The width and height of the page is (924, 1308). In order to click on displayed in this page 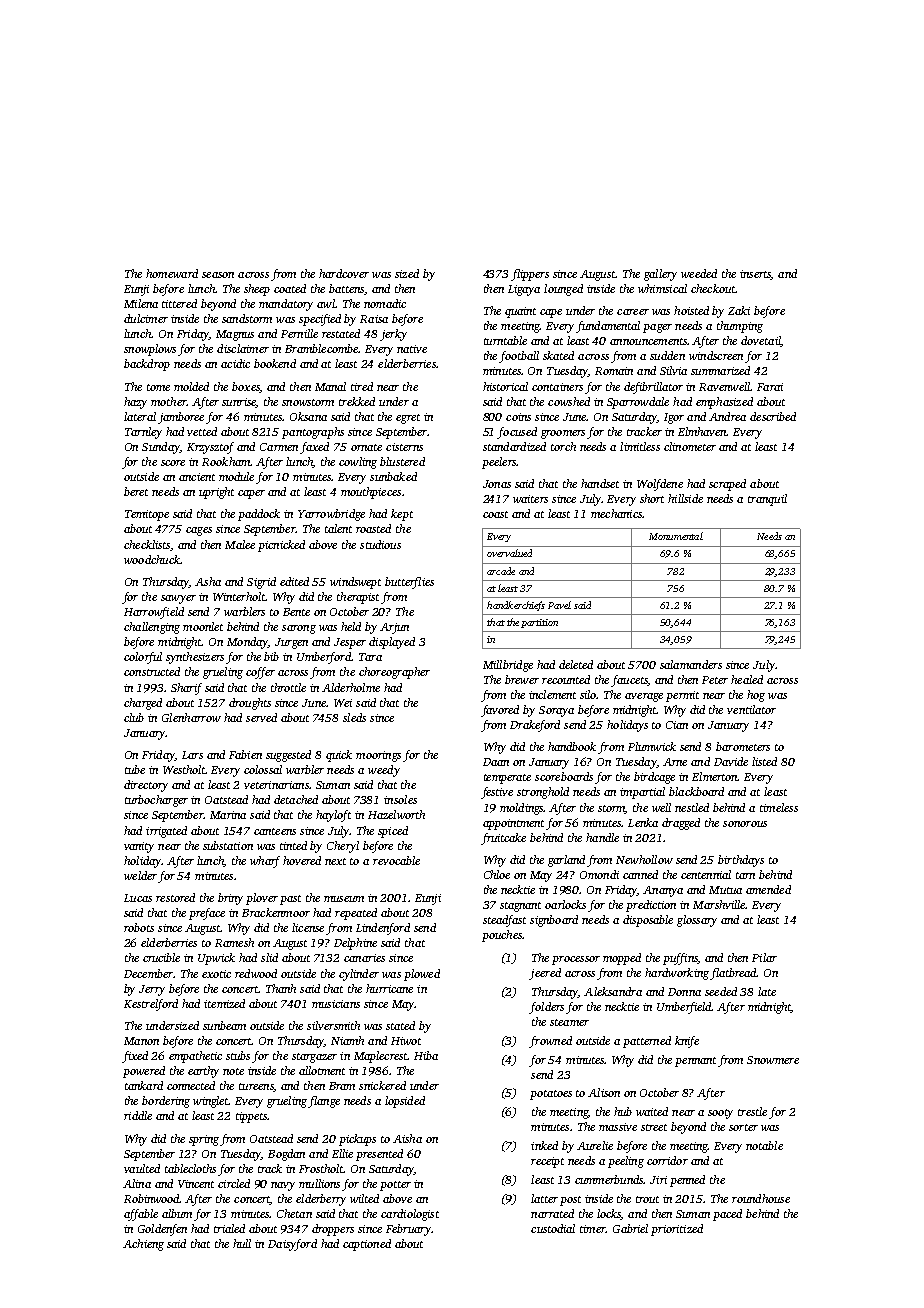, I will do `click(392, 643)`.
